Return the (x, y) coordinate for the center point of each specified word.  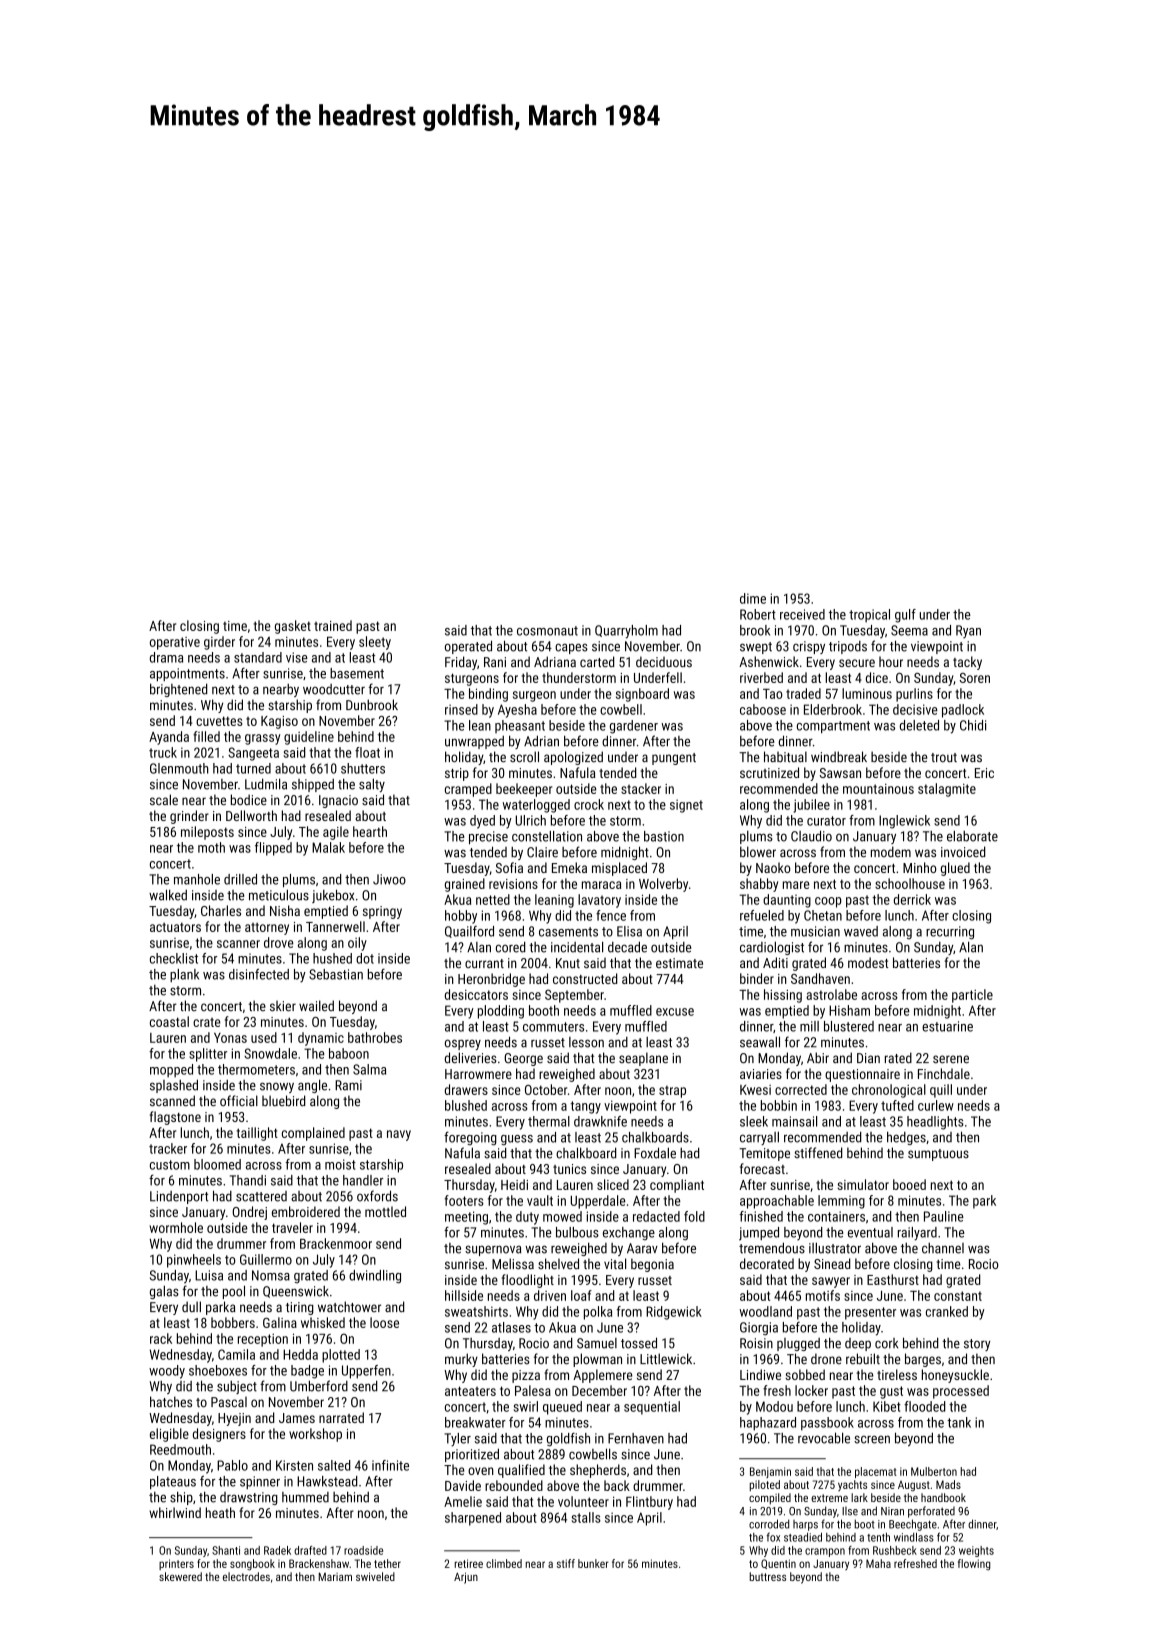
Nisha (285, 910)
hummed (305, 1497)
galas (164, 1292)
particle (972, 996)
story (977, 1345)
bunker (593, 1563)
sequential (652, 1408)
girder (219, 643)
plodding (501, 1012)
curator (826, 821)
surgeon (534, 696)
